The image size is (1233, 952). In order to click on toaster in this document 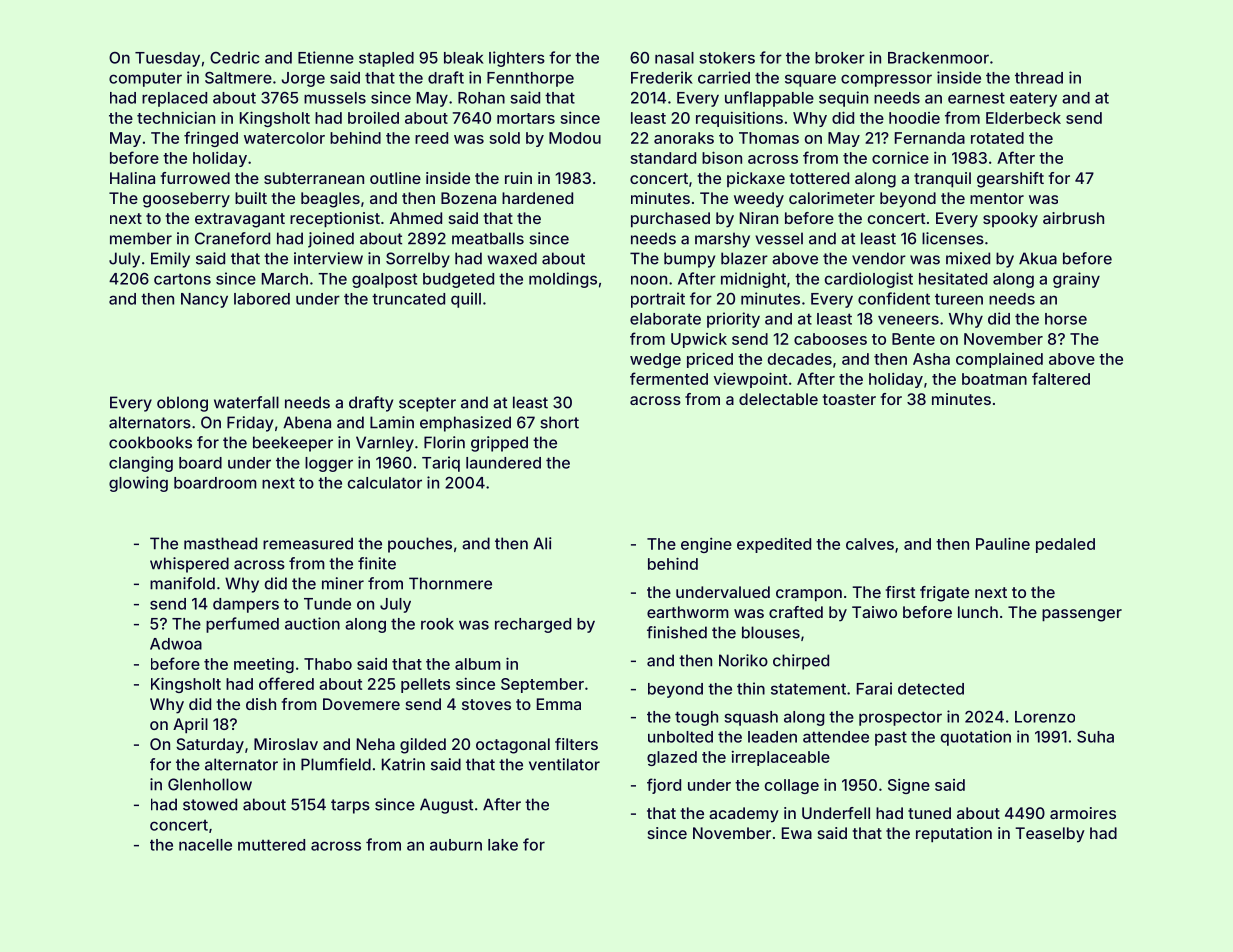, I will do `click(849, 399)`.
